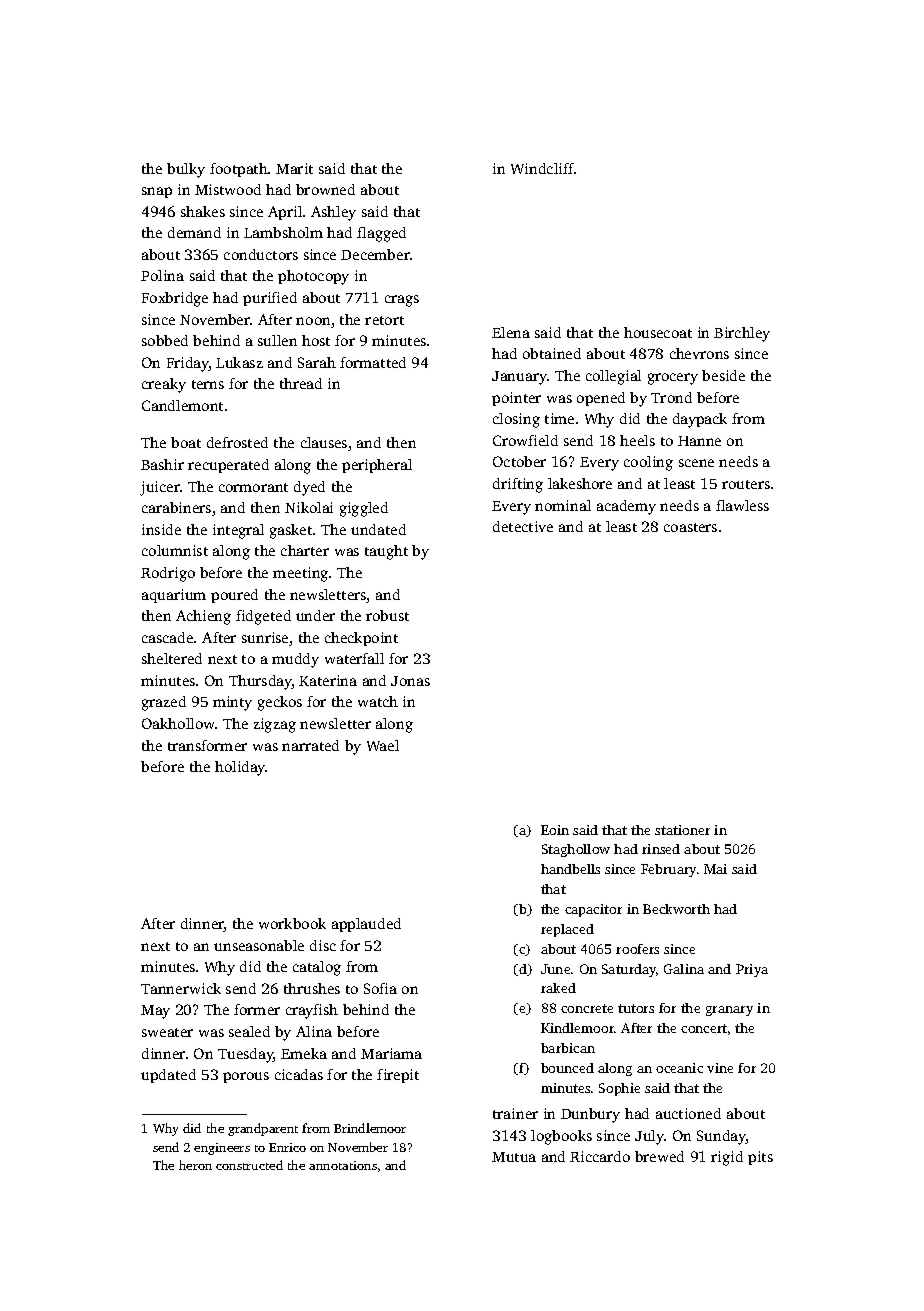  What do you see at coordinates (380, 988) in the screenshot?
I see `Sofia` at bounding box center [380, 988].
